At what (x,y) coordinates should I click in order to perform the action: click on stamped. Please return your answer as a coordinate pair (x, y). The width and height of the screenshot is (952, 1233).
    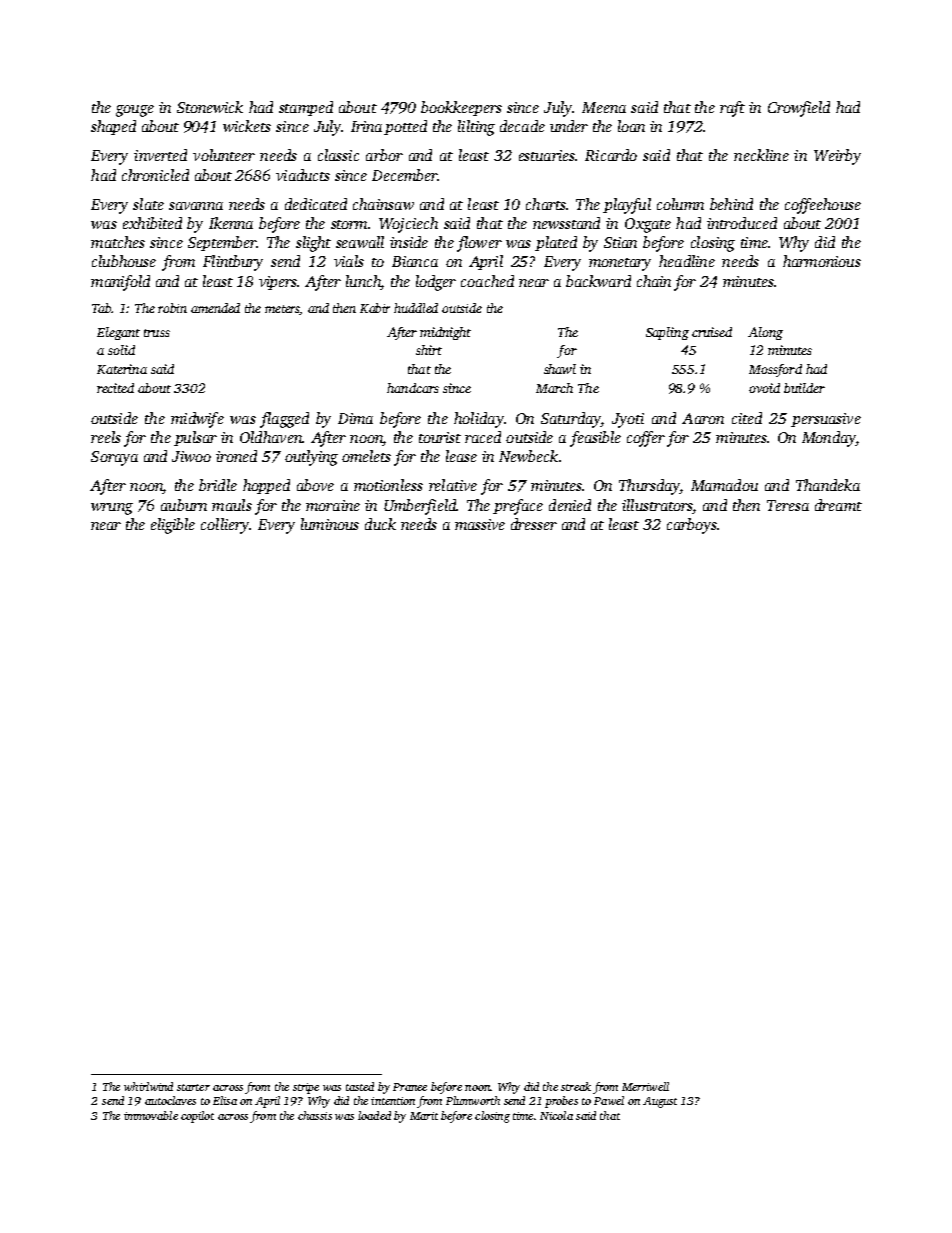
    Looking at the image, I should click on (306, 108).
